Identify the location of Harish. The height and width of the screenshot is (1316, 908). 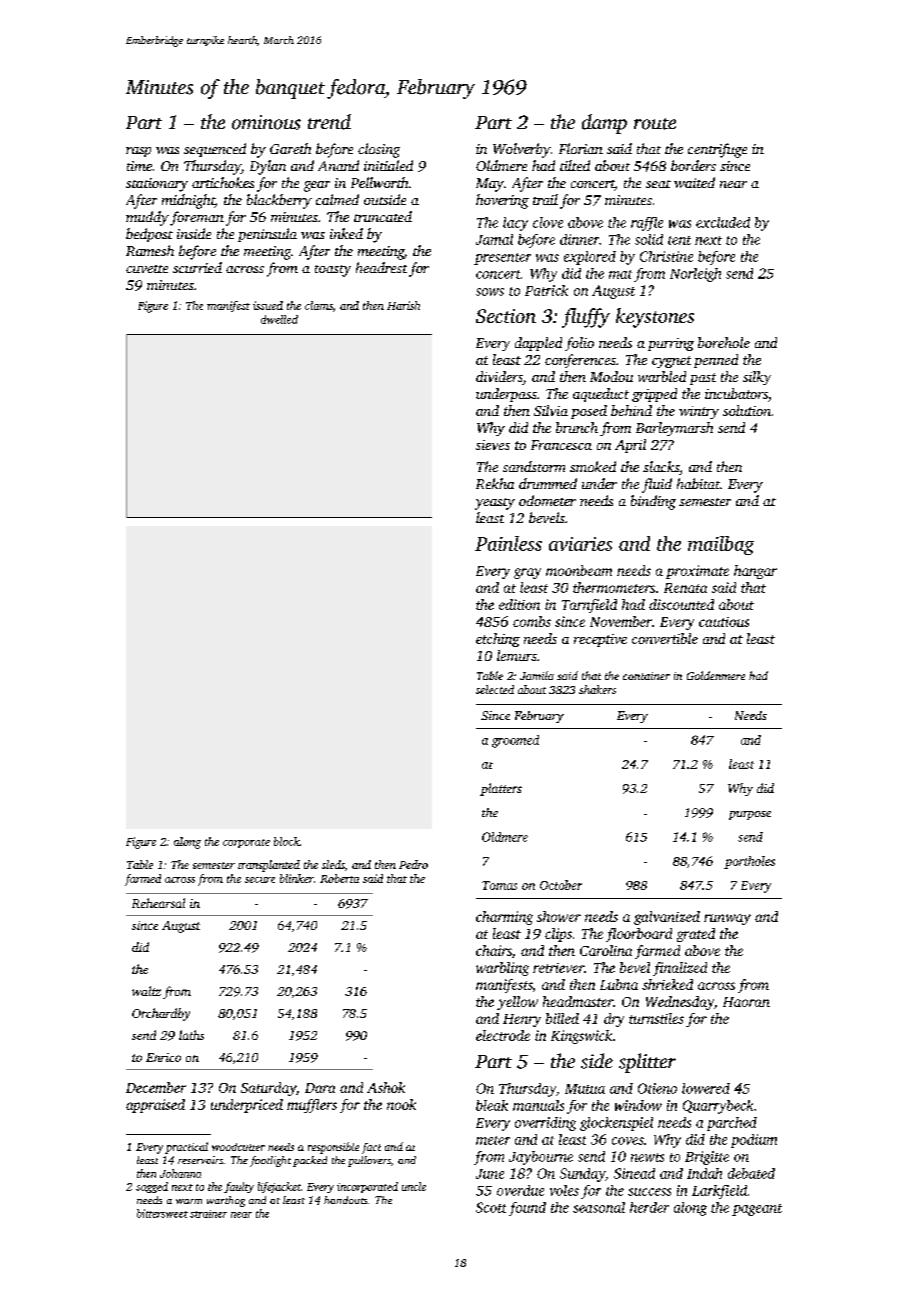
(403, 305).
